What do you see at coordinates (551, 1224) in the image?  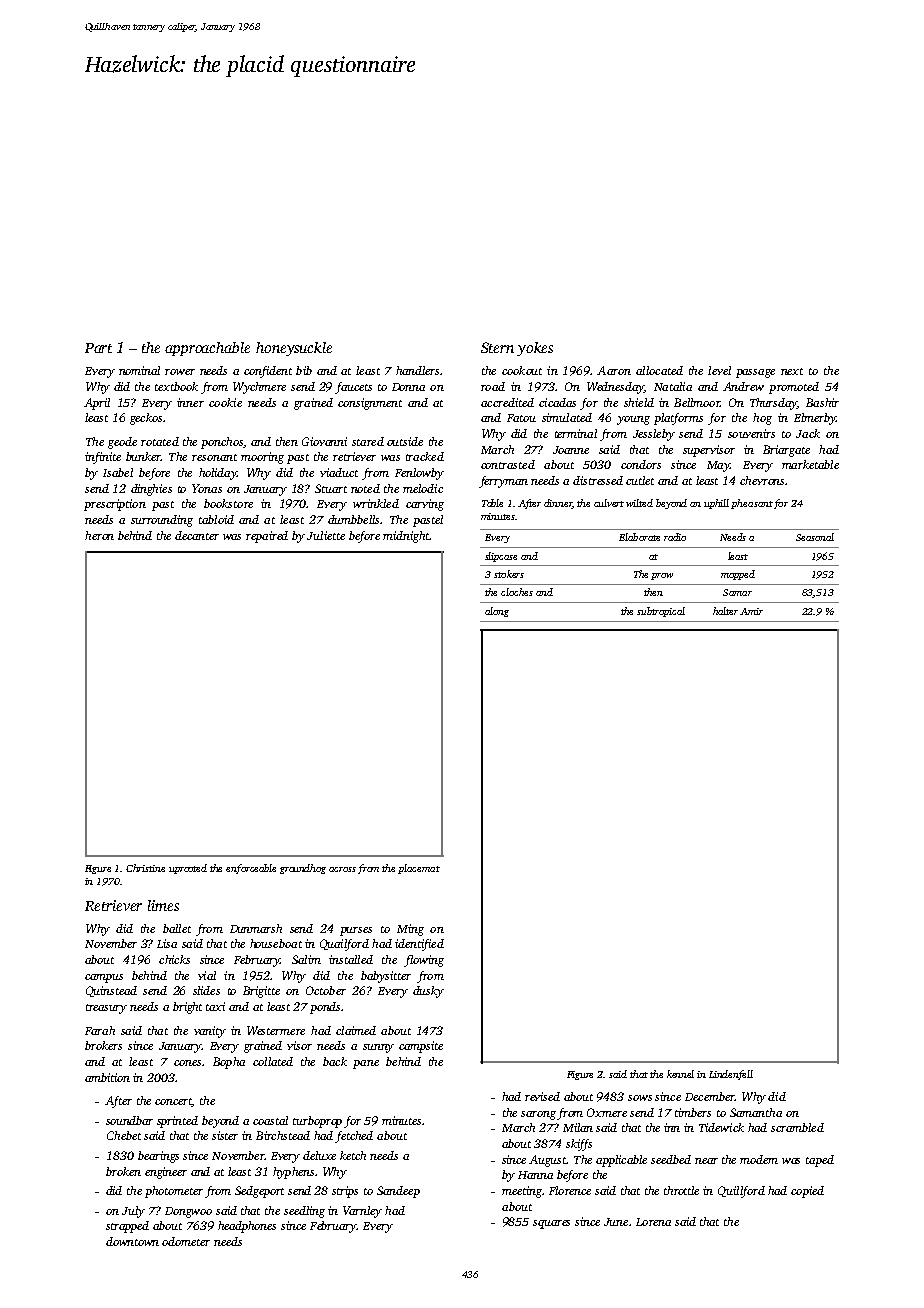 I see `squares` at bounding box center [551, 1224].
